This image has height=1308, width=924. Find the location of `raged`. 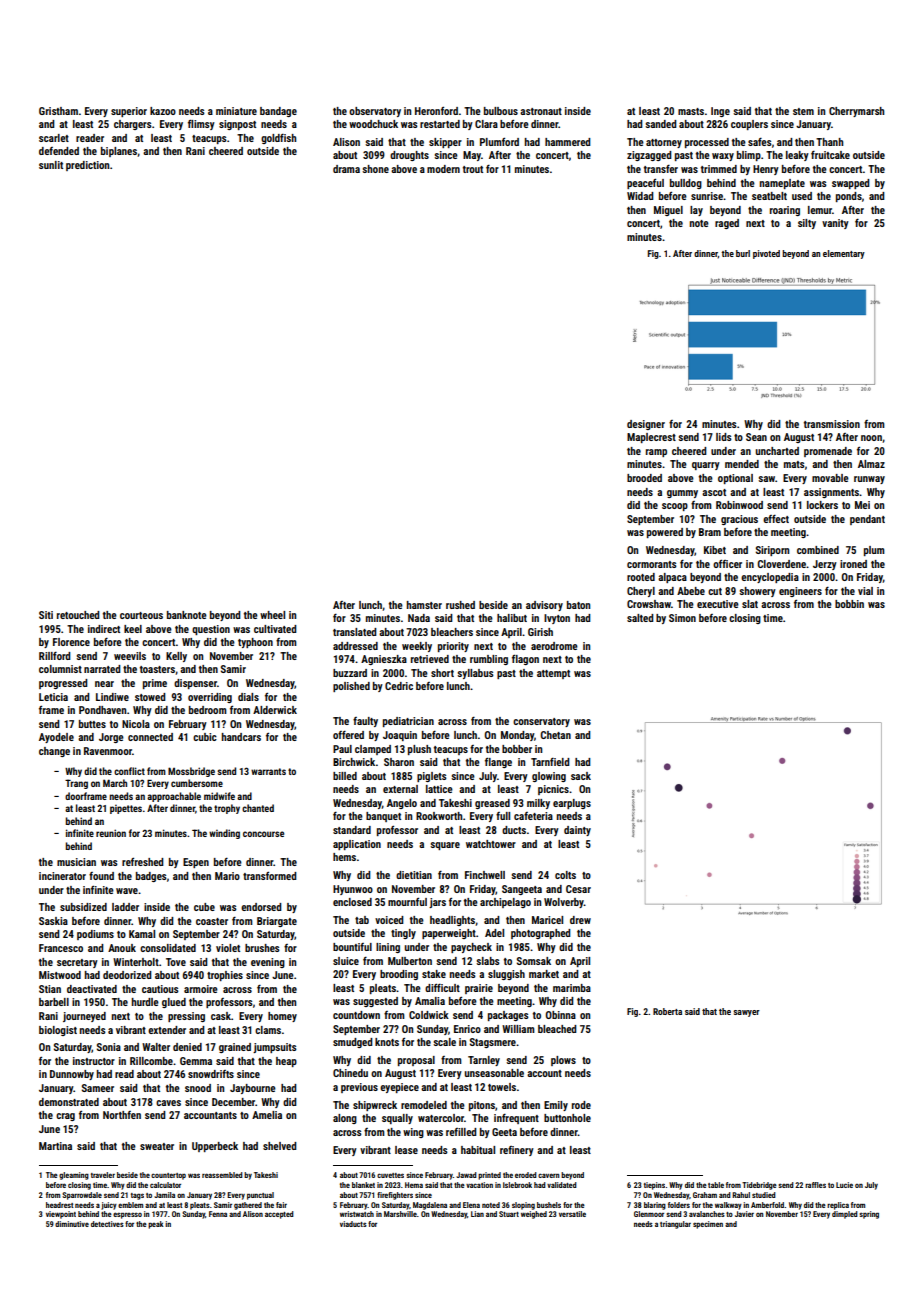

raged is located at coordinates (727, 224).
